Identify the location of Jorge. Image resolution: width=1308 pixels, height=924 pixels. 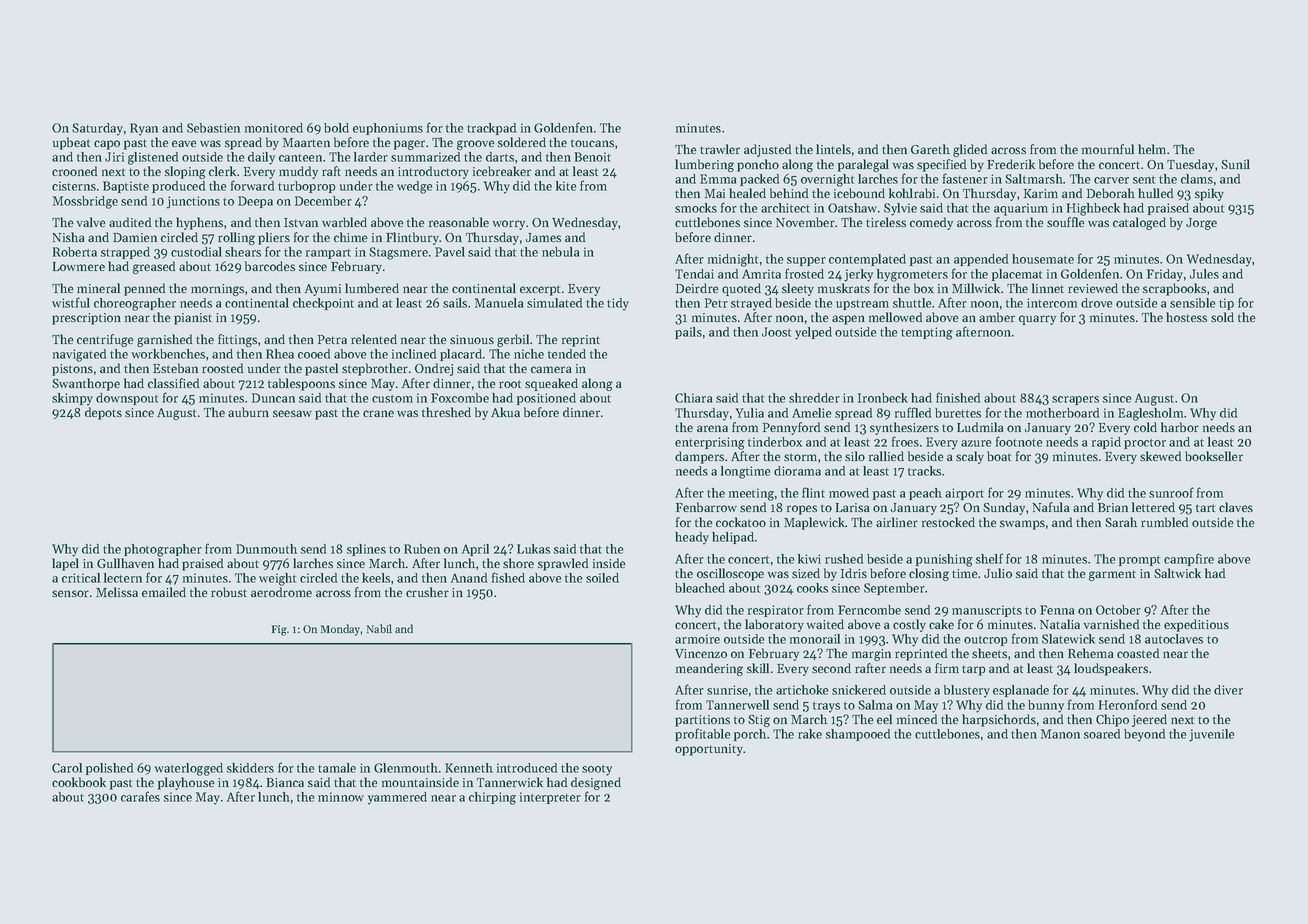
(1201, 224).
